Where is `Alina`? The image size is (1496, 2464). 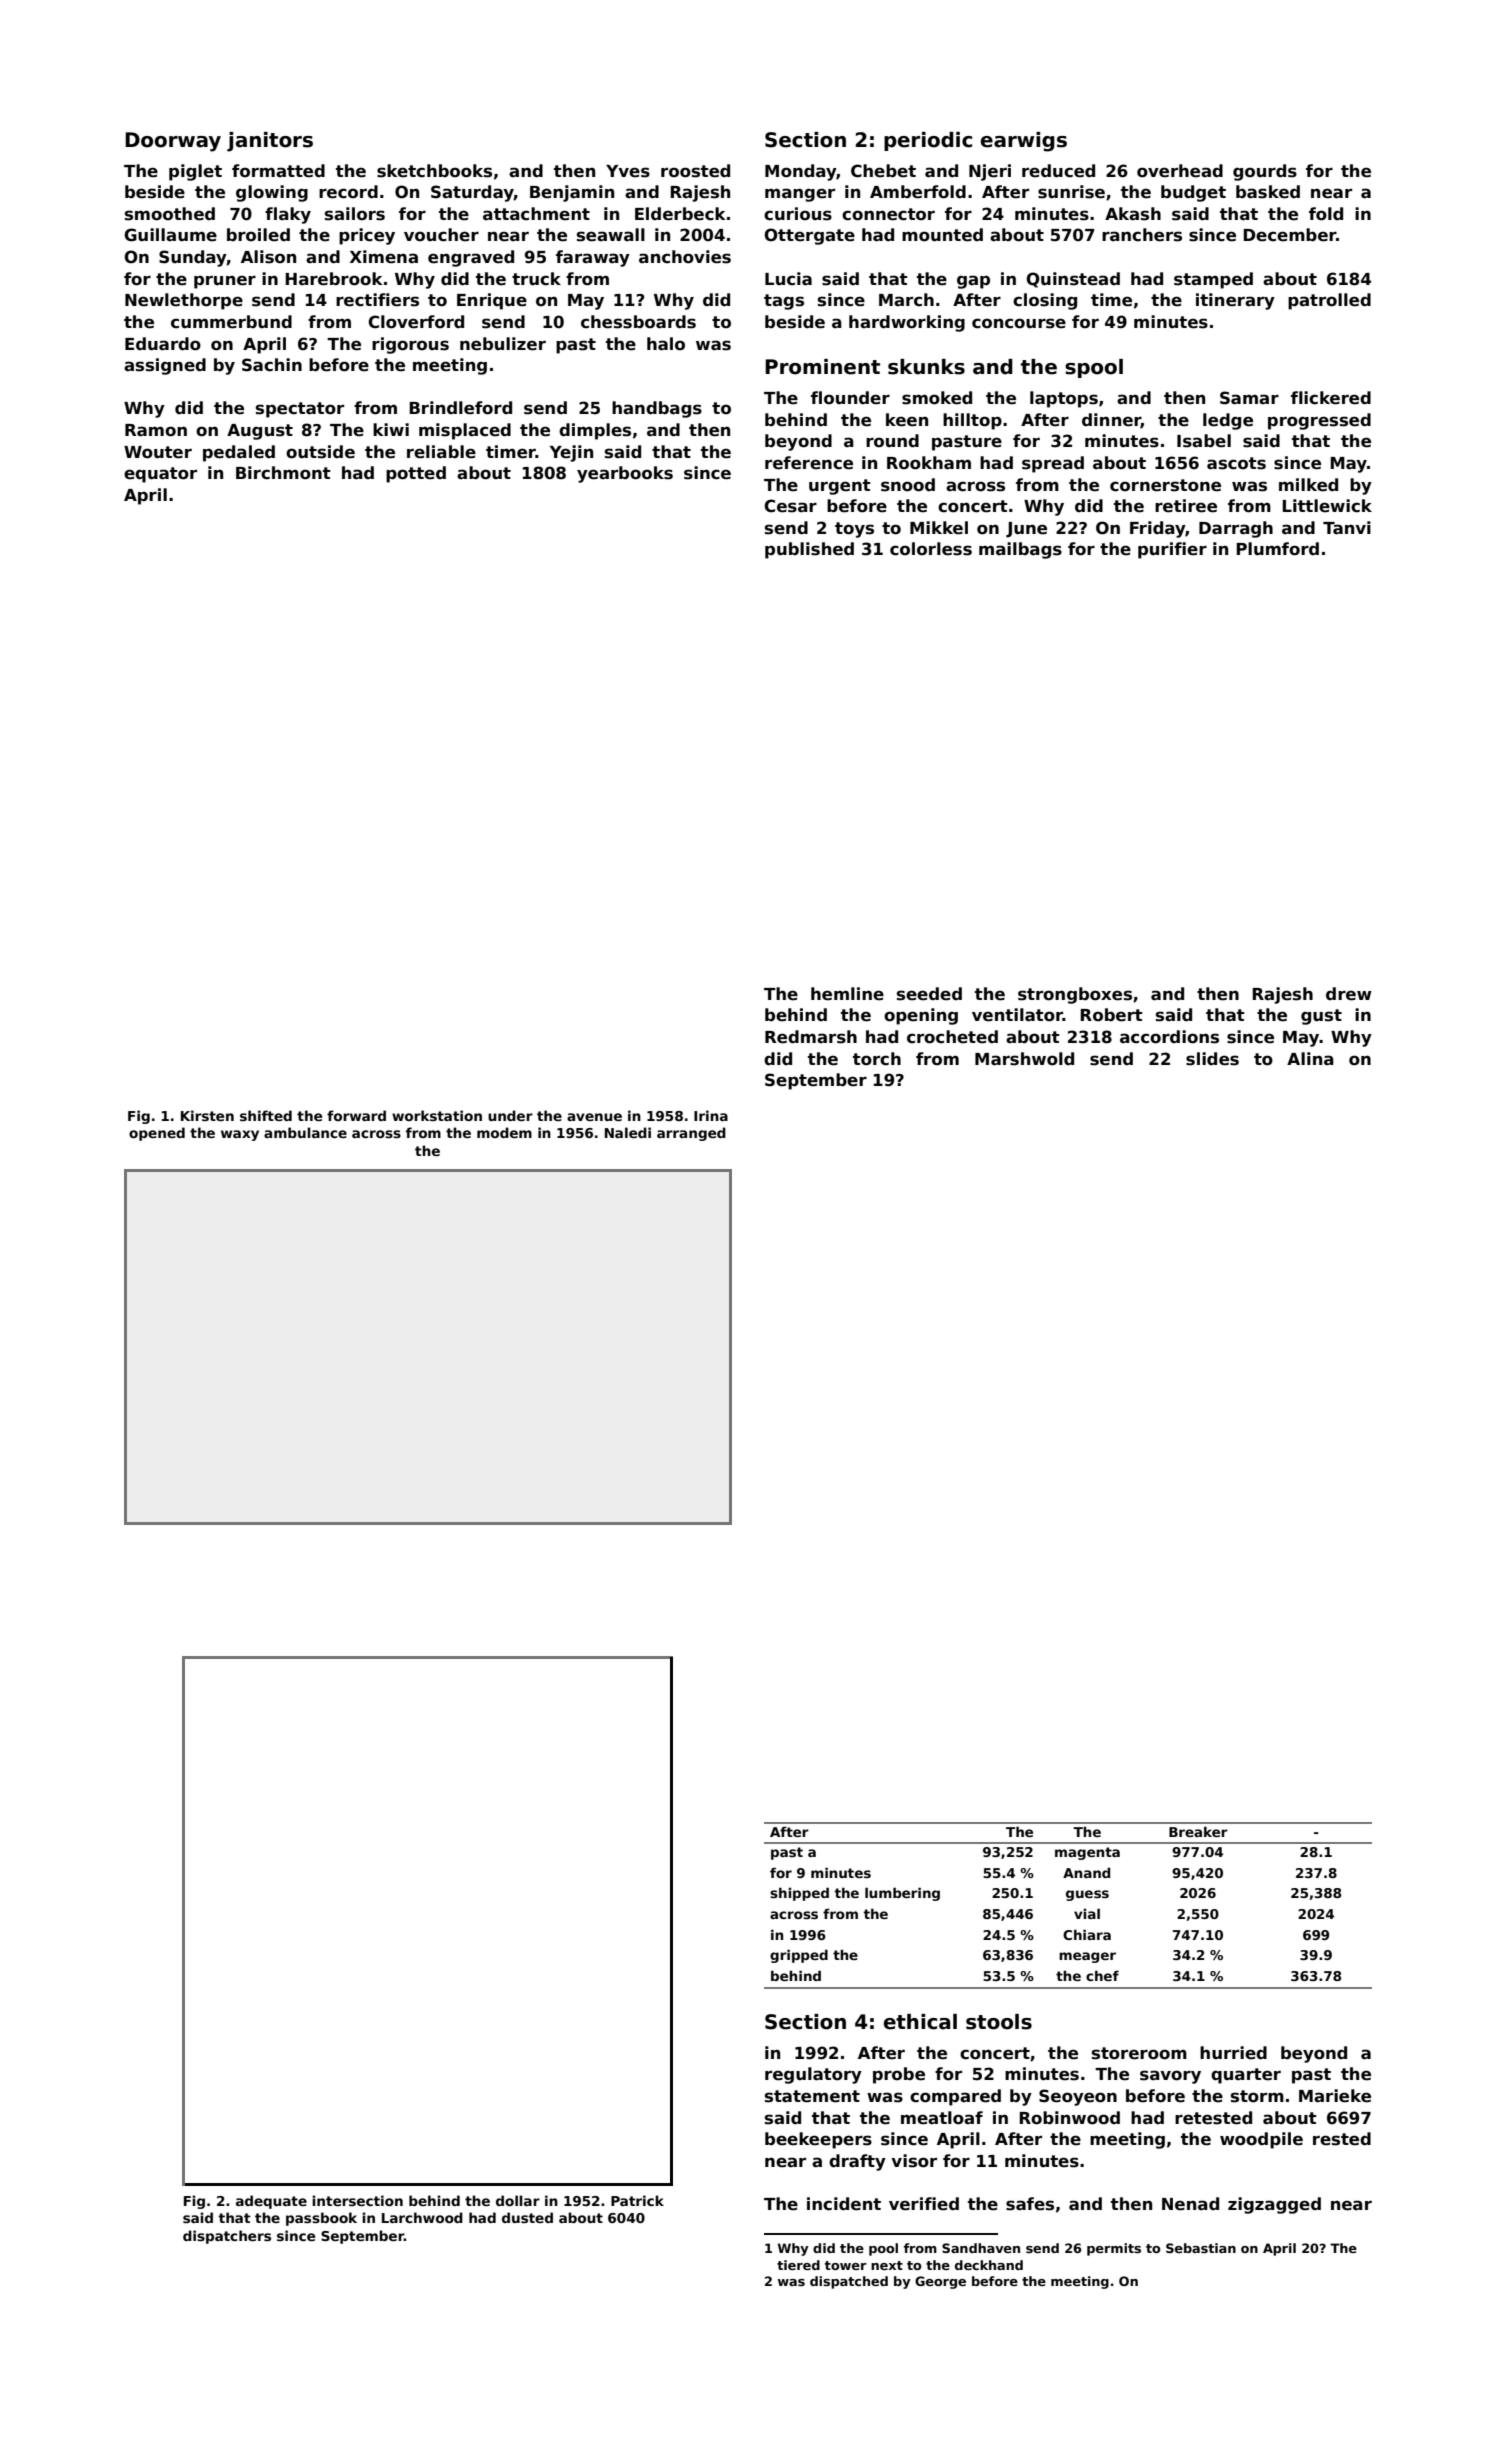
Alina is located at coordinates (1310, 1059).
